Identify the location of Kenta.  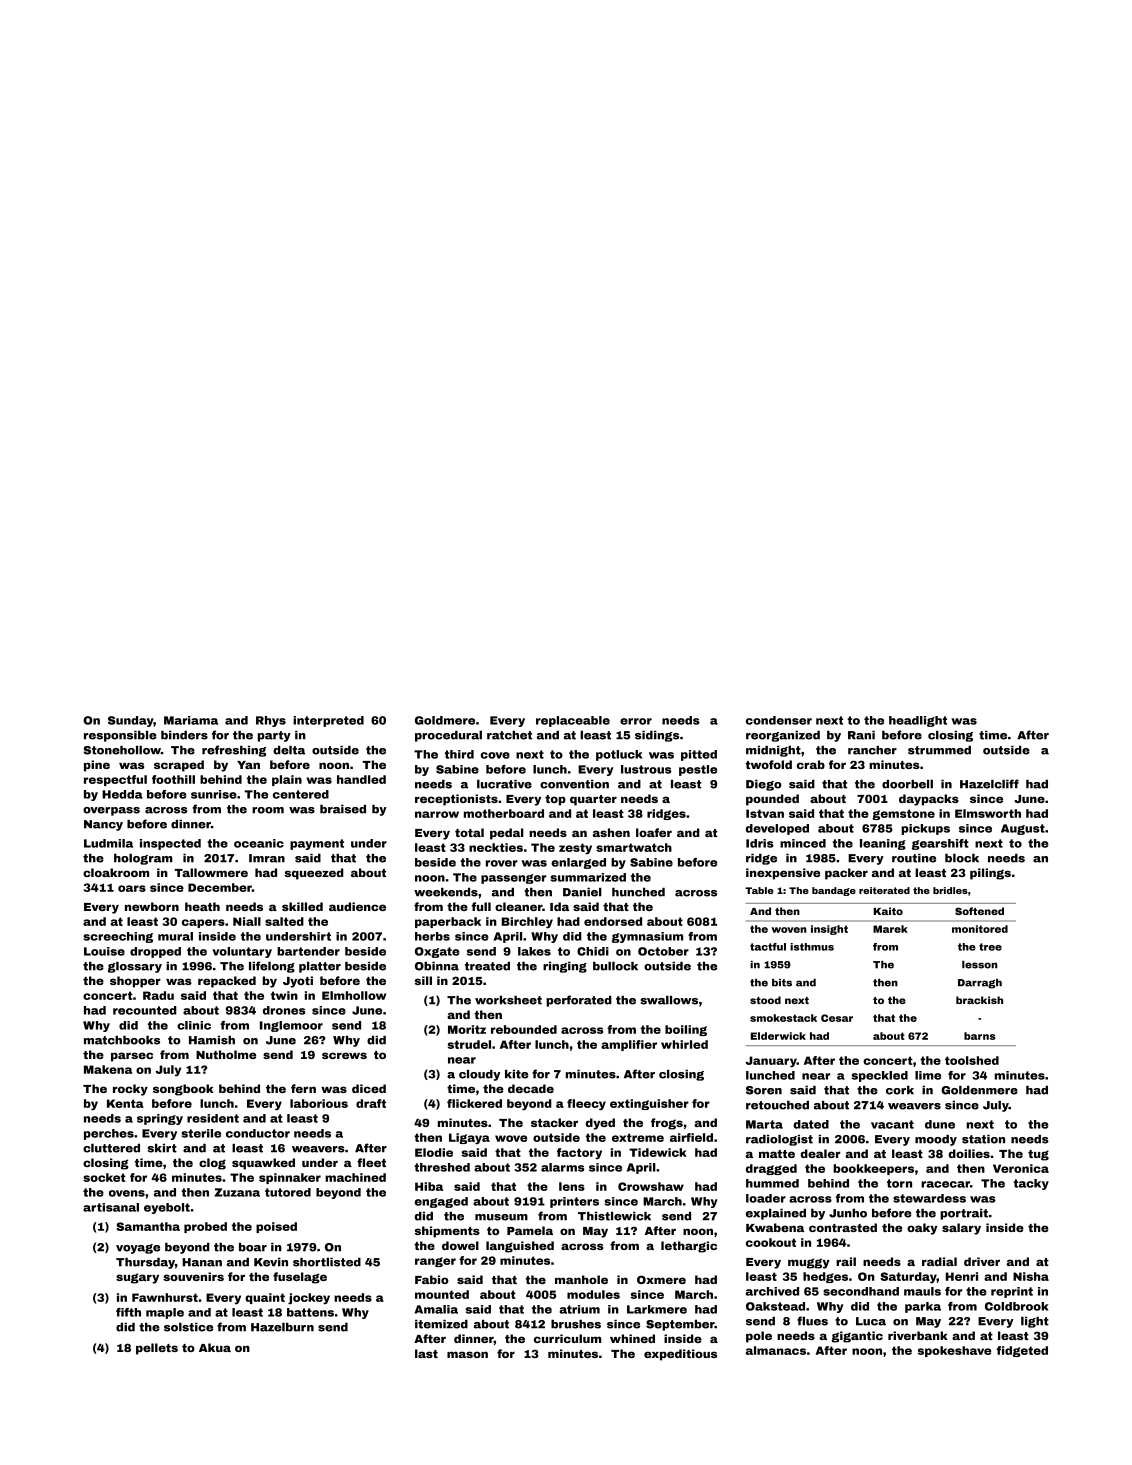
(125, 1103).
